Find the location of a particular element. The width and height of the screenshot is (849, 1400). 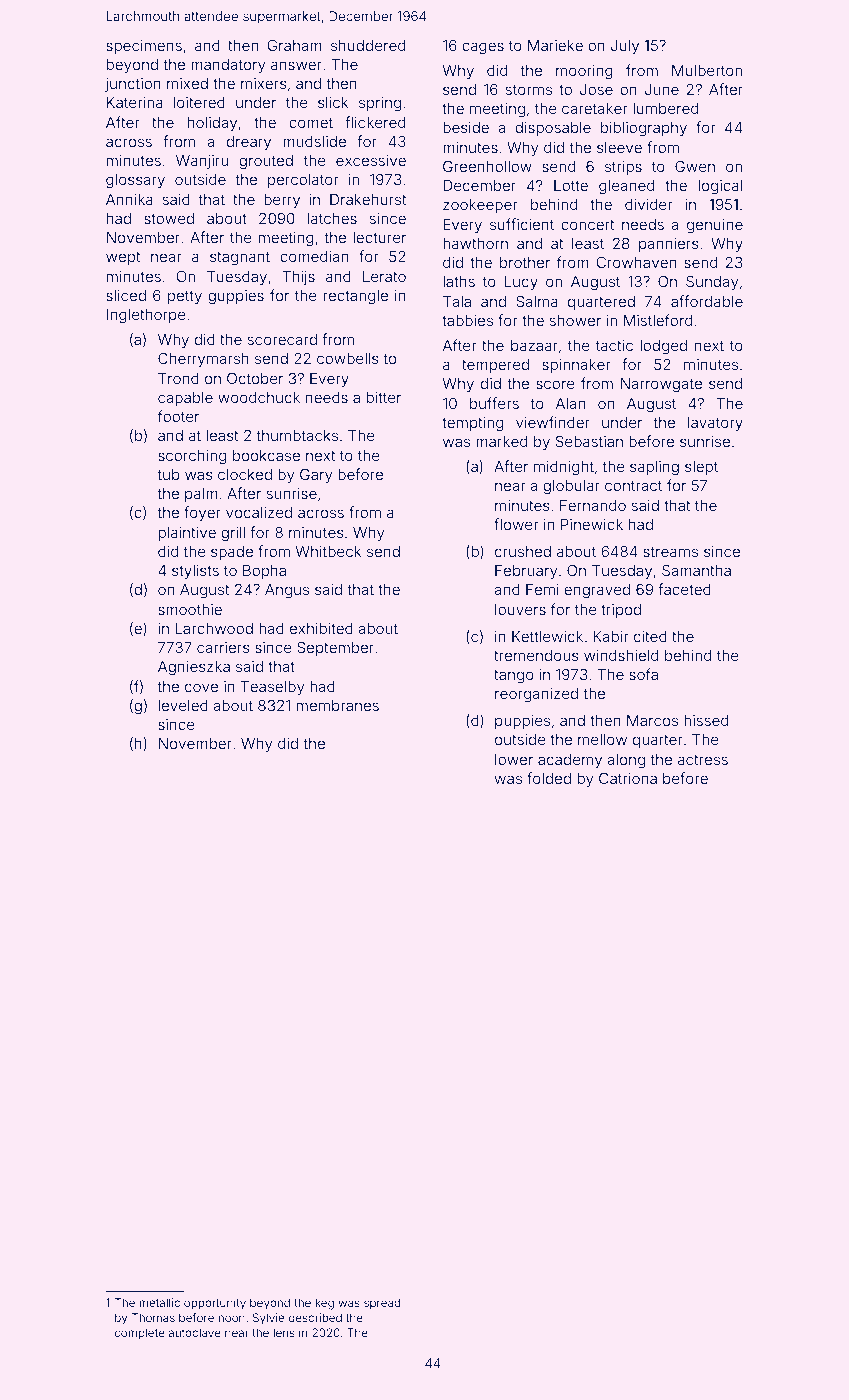

Sylvie is located at coordinates (268, 1319).
